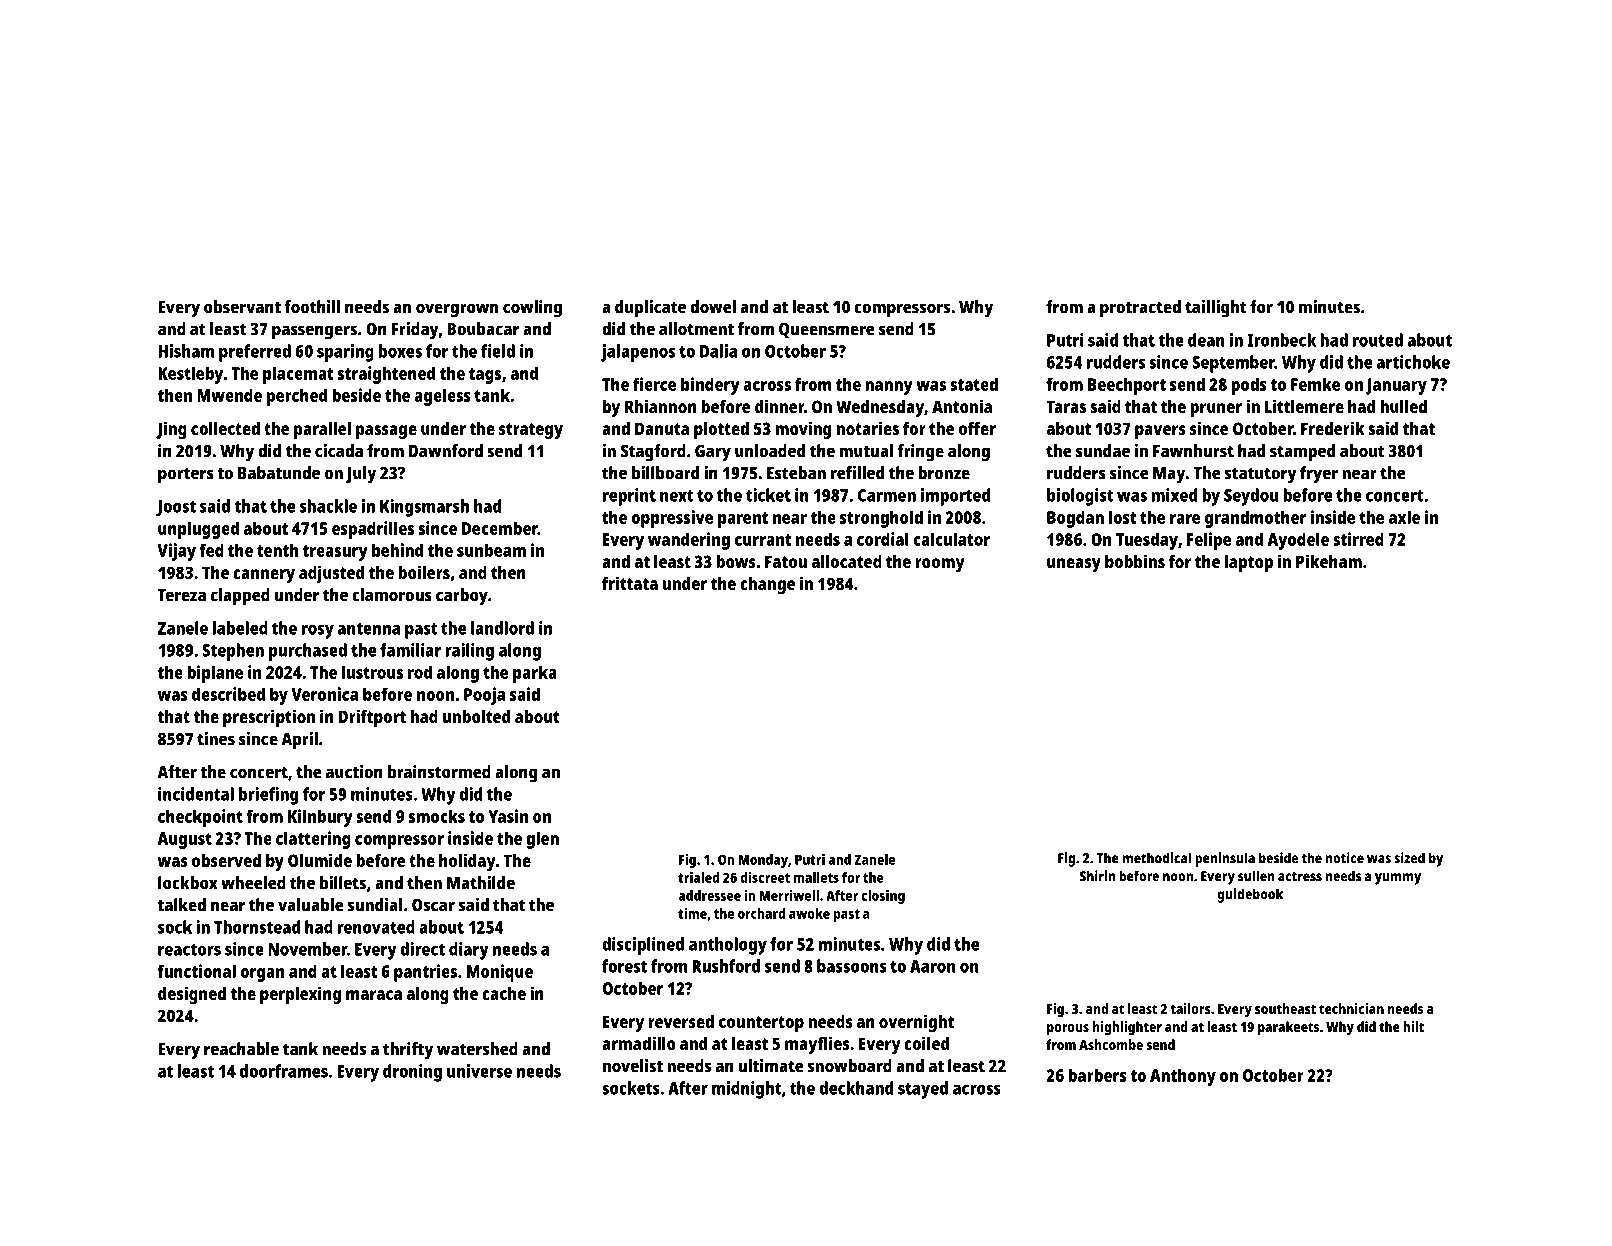 Image resolution: width=1612 pixels, height=1246 pixels. What do you see at coordinates (816, 877) in the screenshot?
I see `mallets` at bounding box center [816, 877].
